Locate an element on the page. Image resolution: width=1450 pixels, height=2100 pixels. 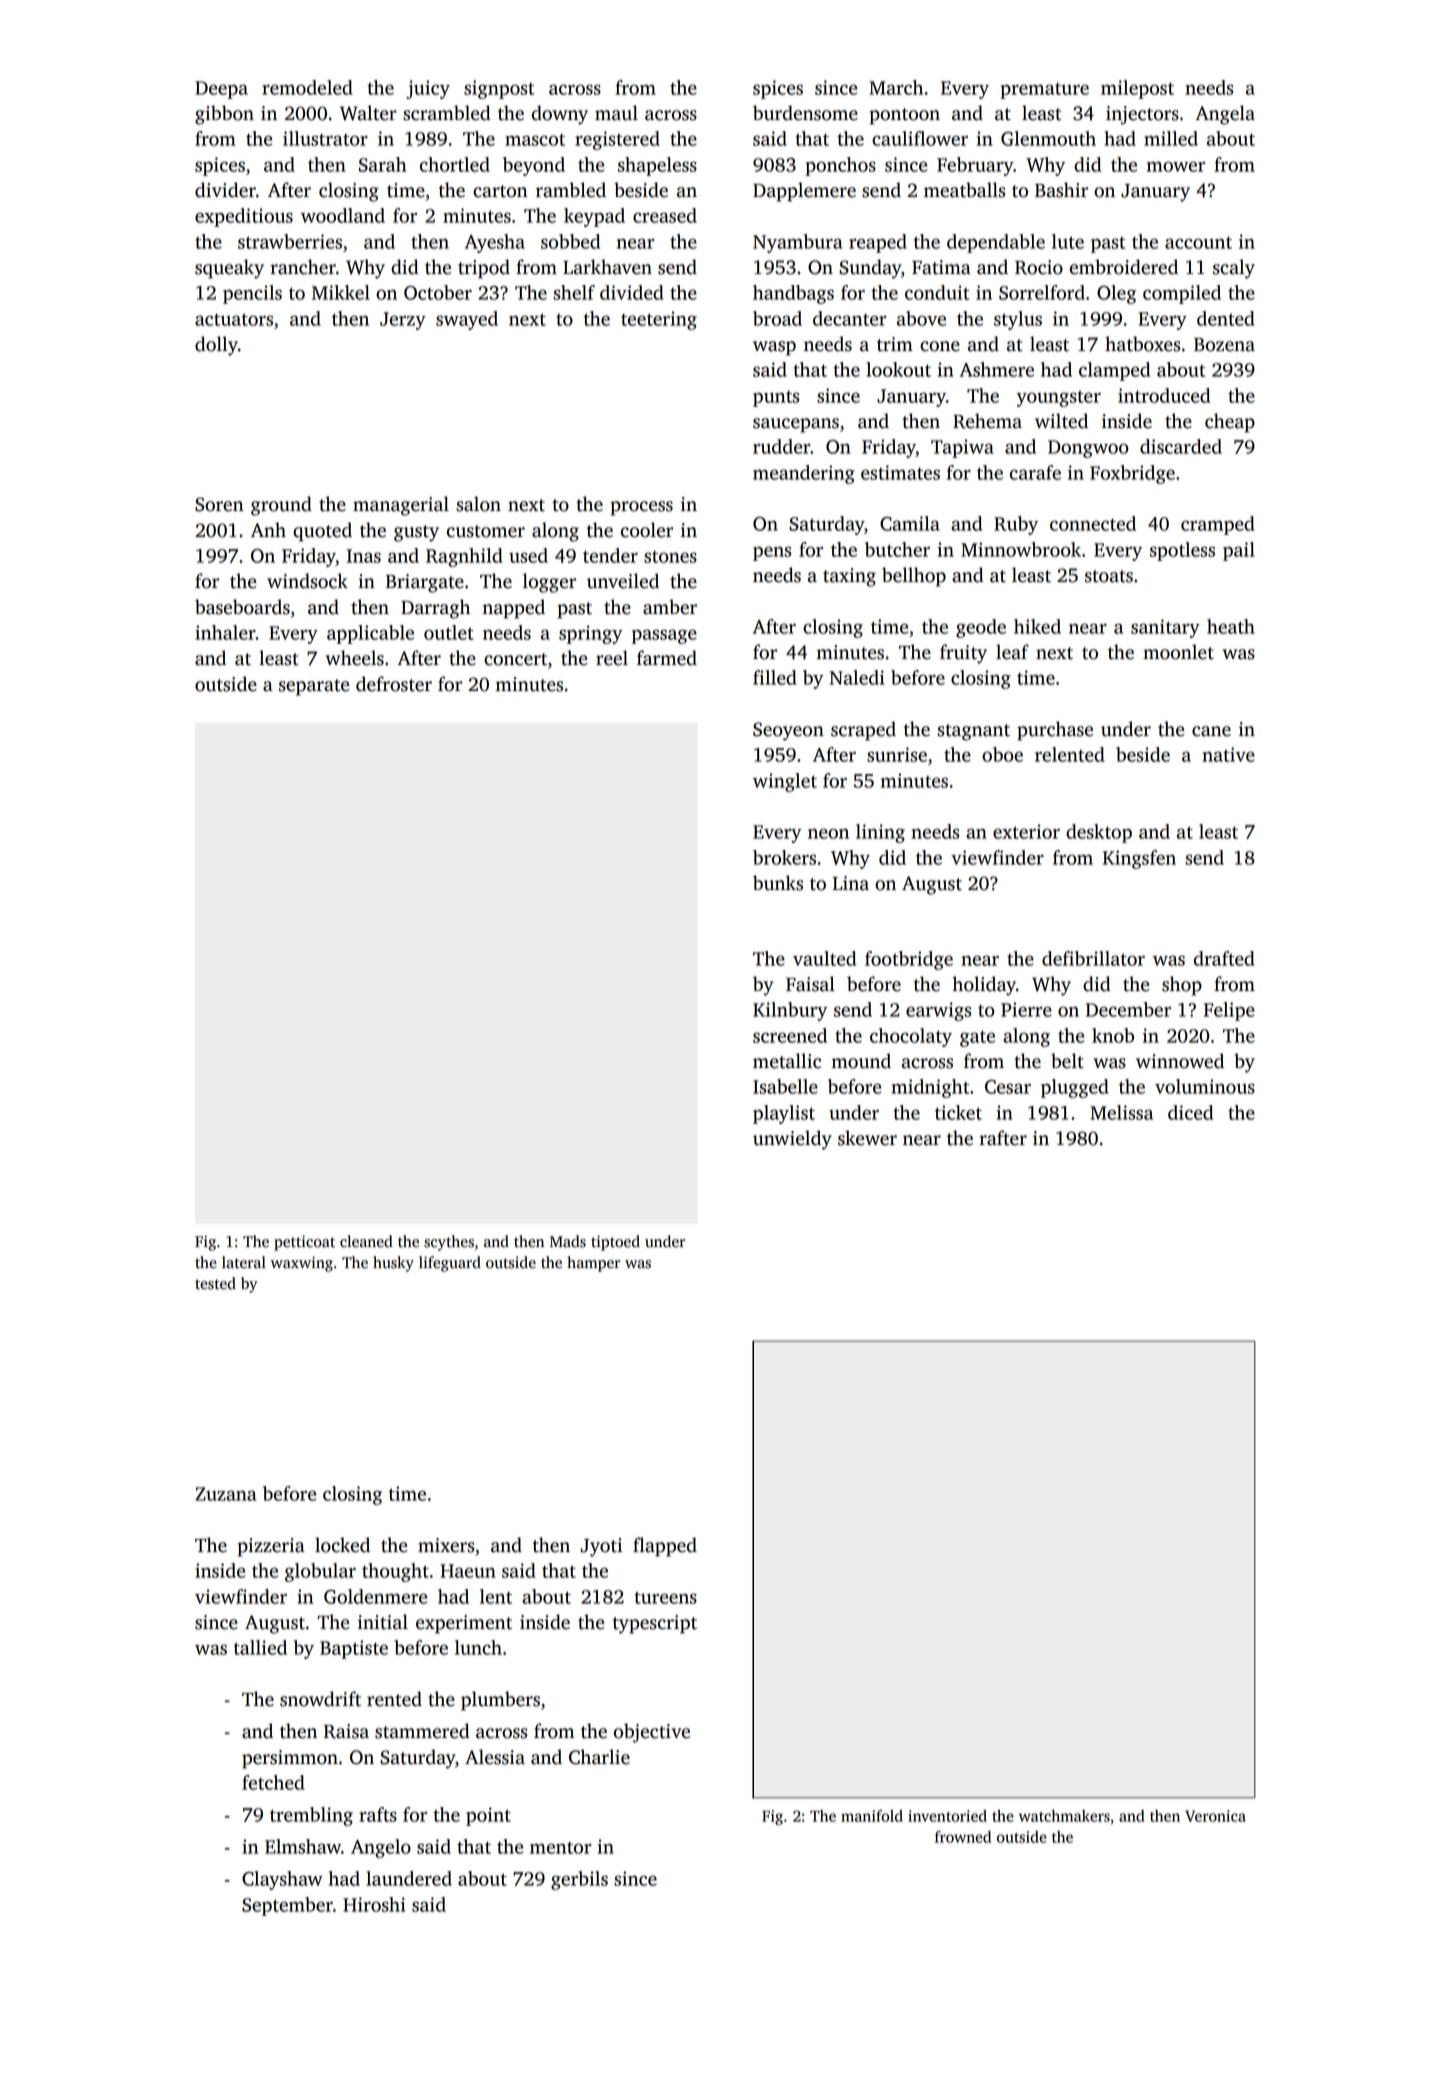
manifold is located at coordinates (872, 1816).
